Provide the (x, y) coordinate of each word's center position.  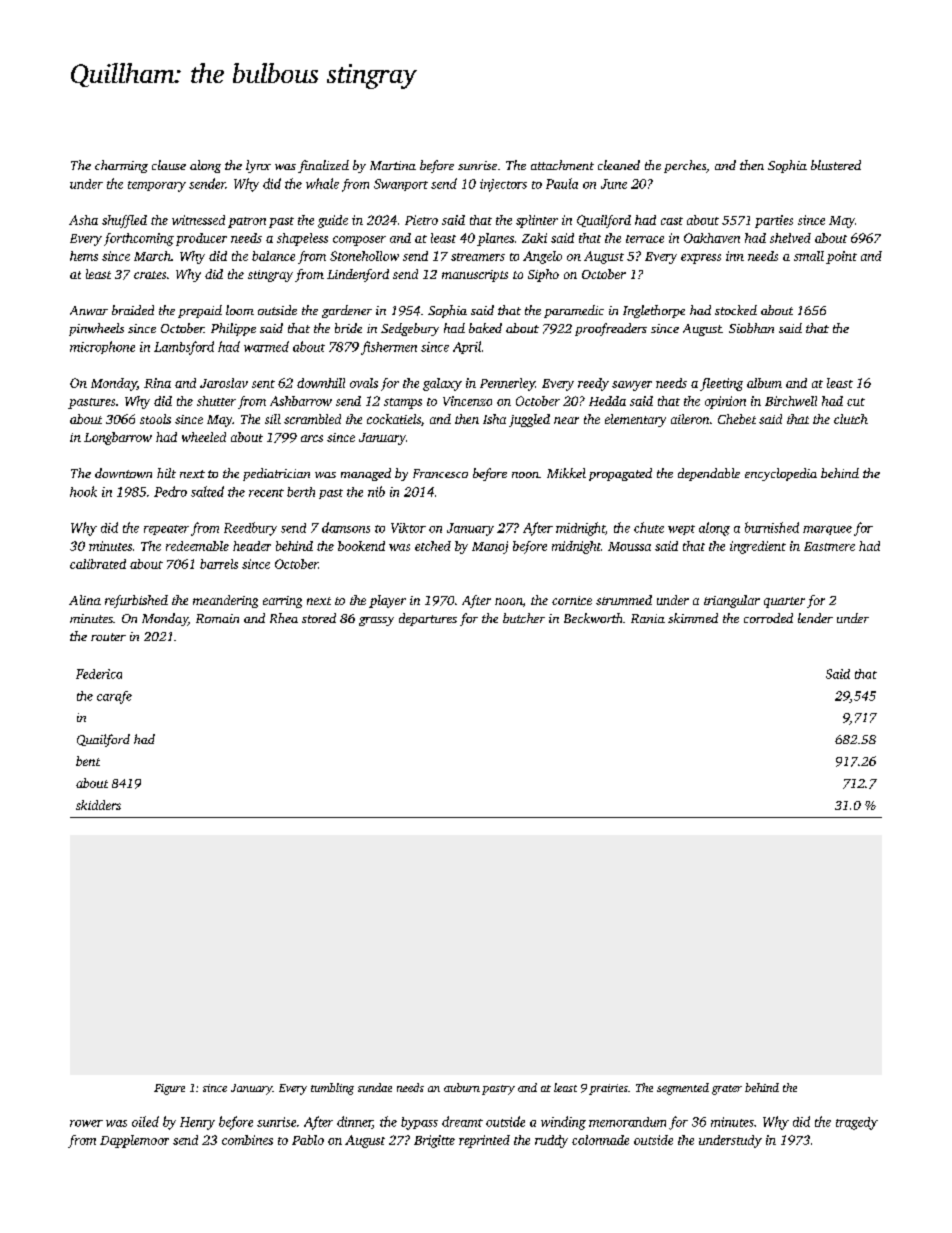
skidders (98, 805)
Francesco (440, 473)
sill (273, 419)
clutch (851, 419)
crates (150, 275)
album (764, 383)
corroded (768, 618)
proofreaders (611, 329)
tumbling (332, 1089)
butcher (524, 618)
